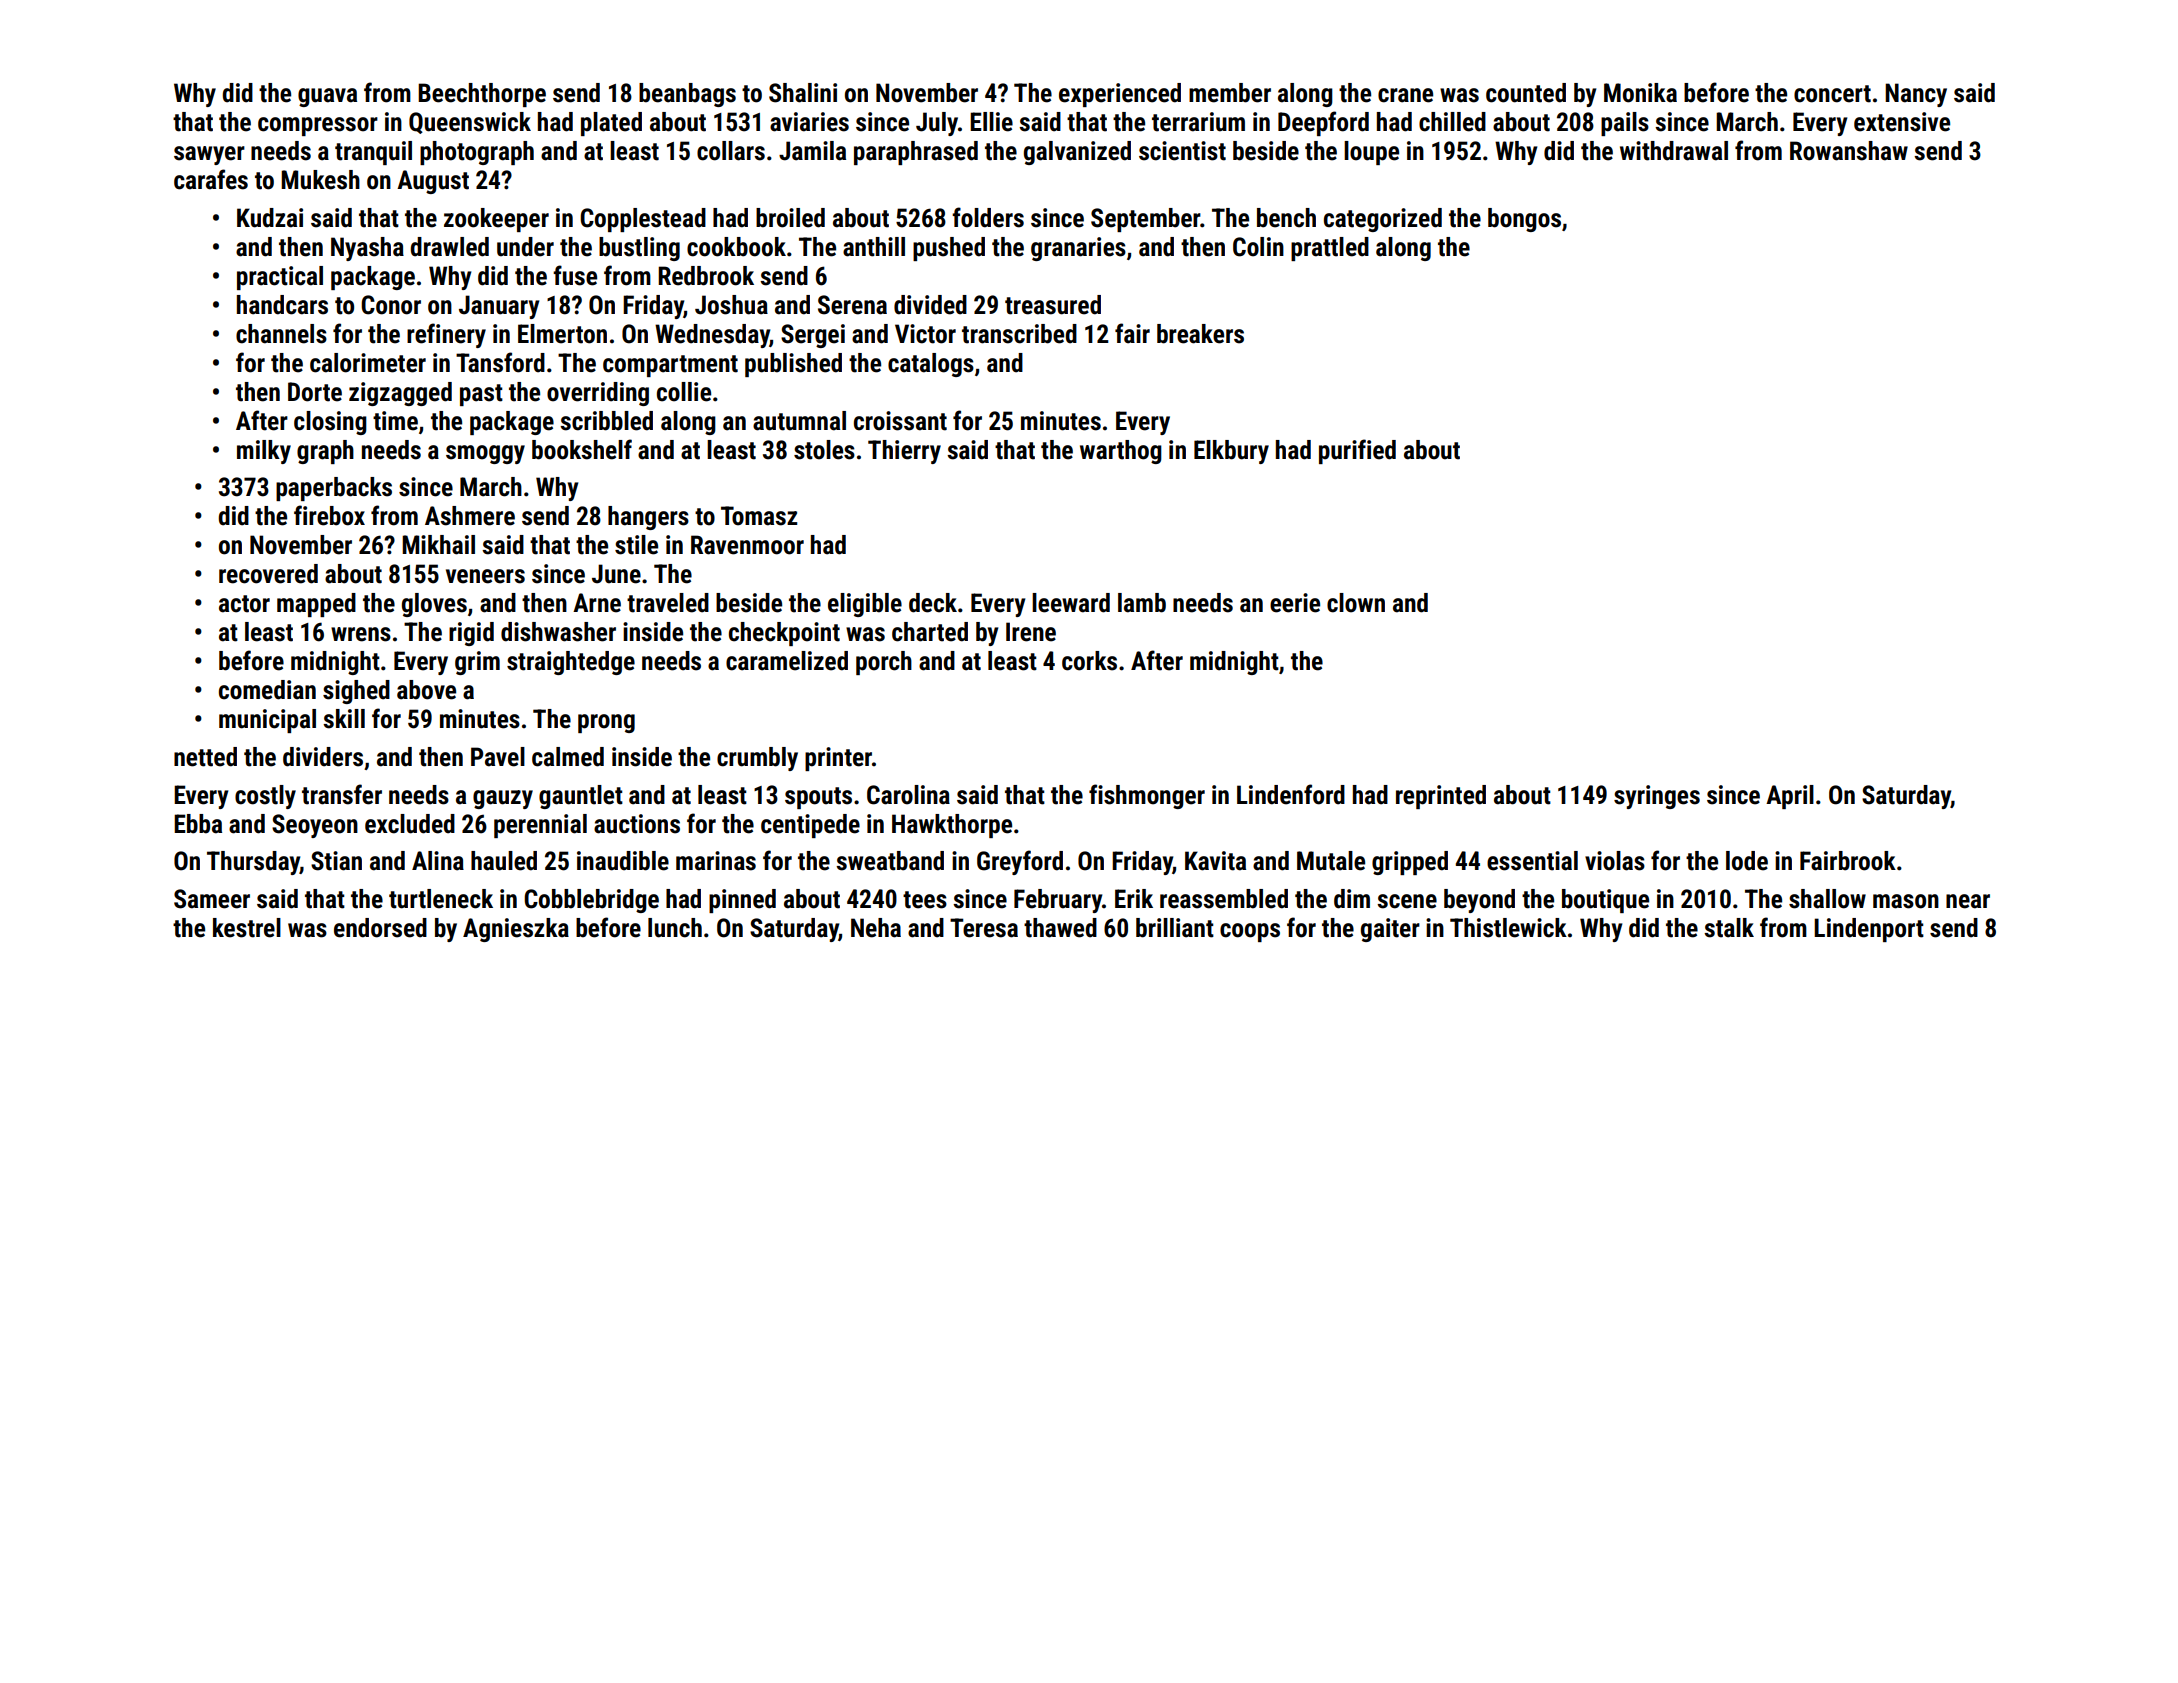  I want to click on paraphrased, so click(916, 153).
